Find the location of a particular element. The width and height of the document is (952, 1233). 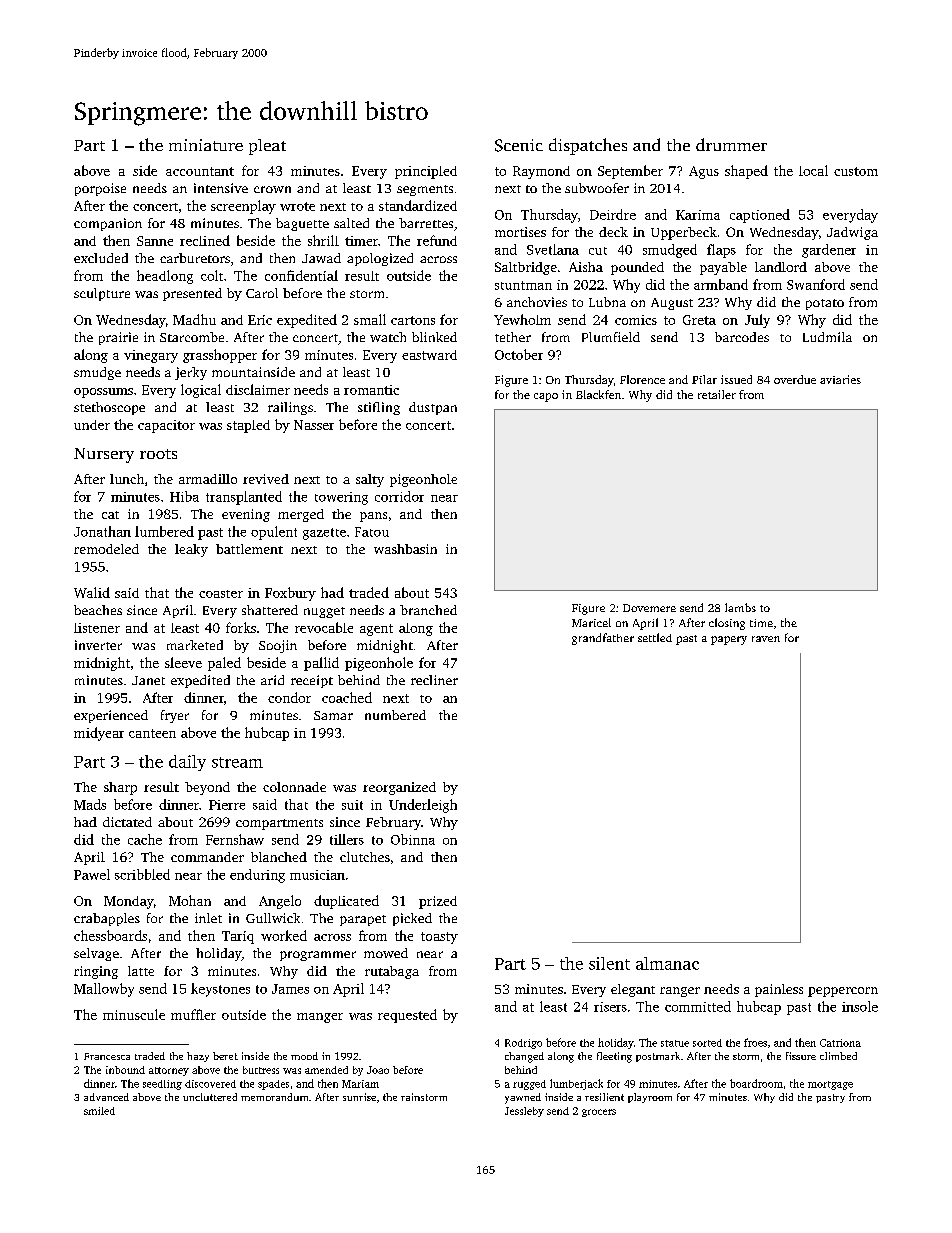

excluded is located at coordinates (101, 258).
